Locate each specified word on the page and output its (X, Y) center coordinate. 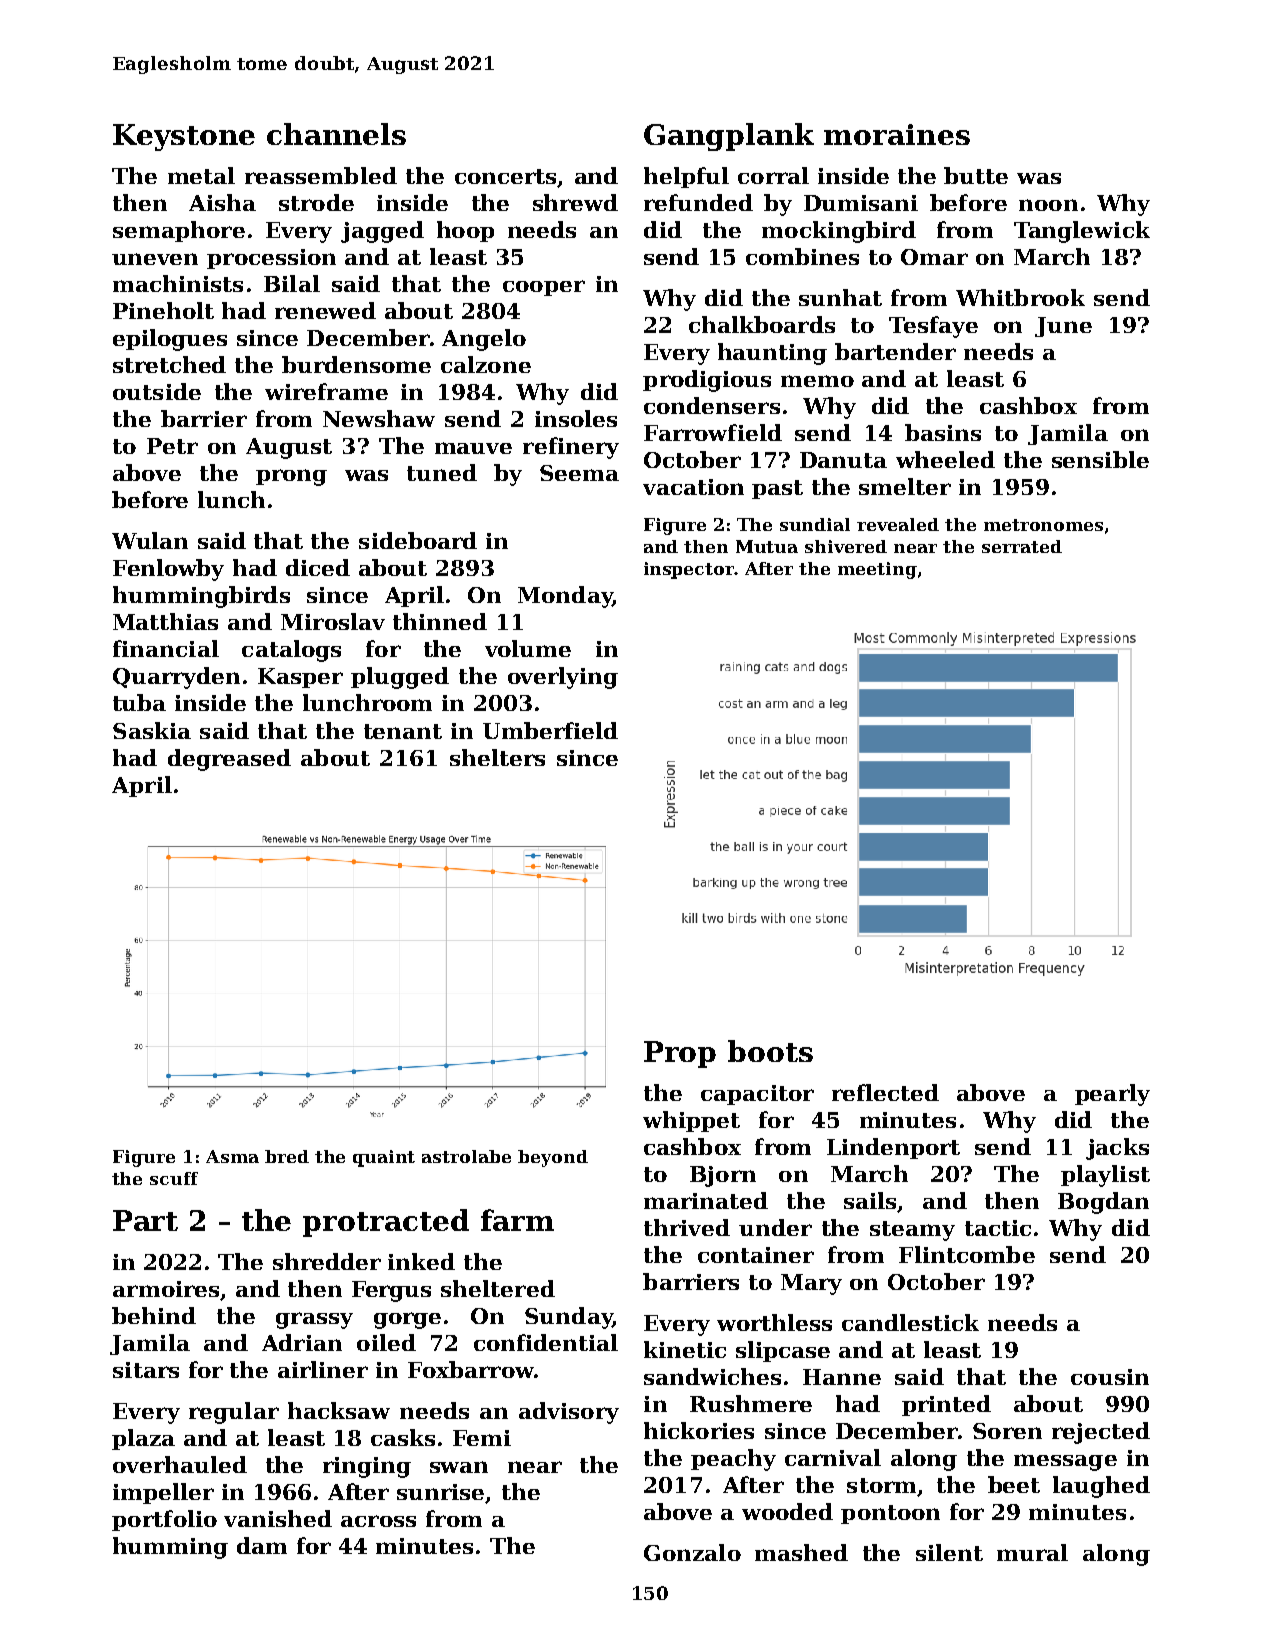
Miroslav (333, 621)
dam (262, 1545)
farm (517, 1220)
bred (287, 1156)
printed (946, 1405)
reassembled (321, 175)
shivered (846, 546)
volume (528, 648)
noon (1048, 205)
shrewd (575, 202)
